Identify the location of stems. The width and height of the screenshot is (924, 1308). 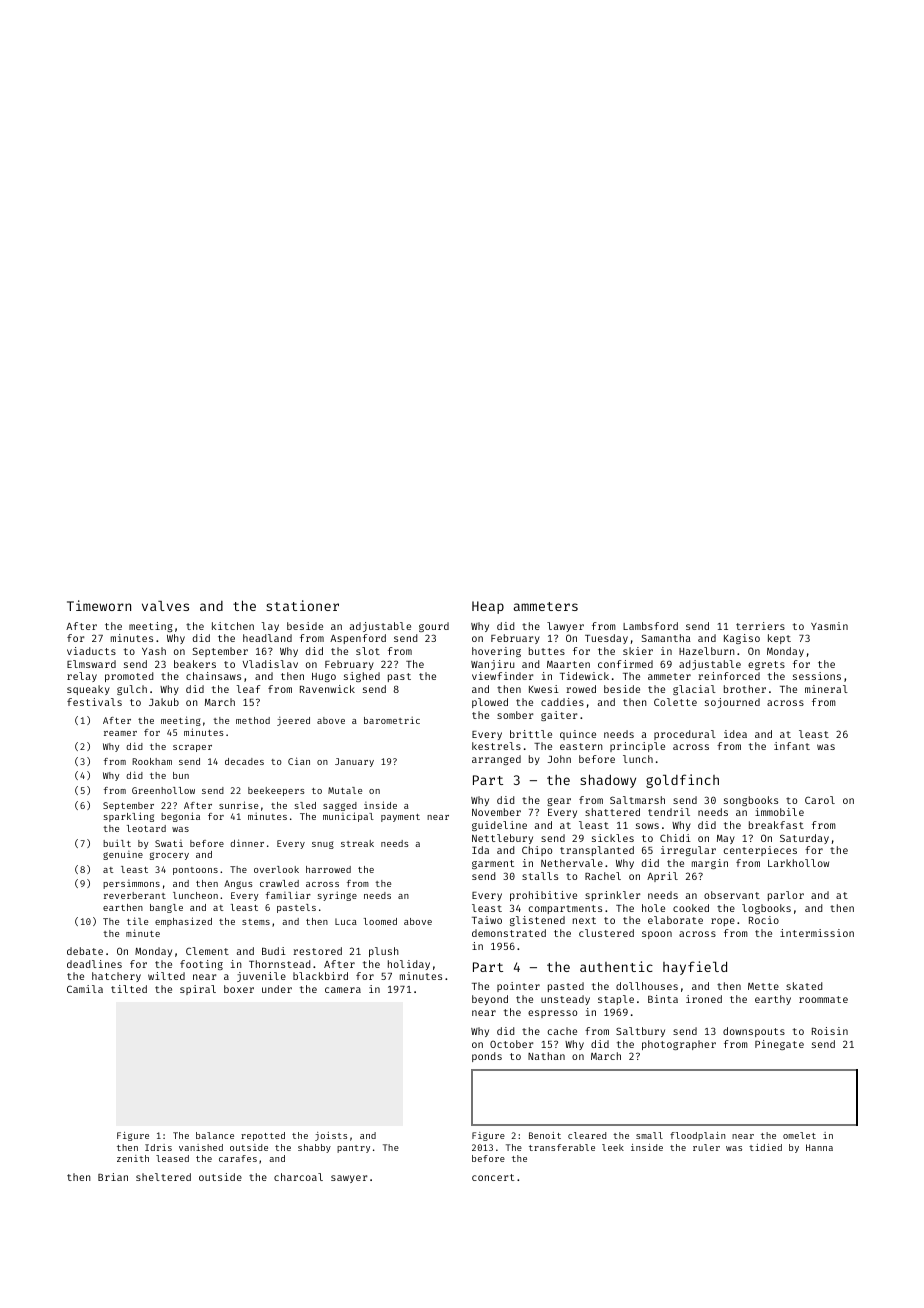
(256, 922).
